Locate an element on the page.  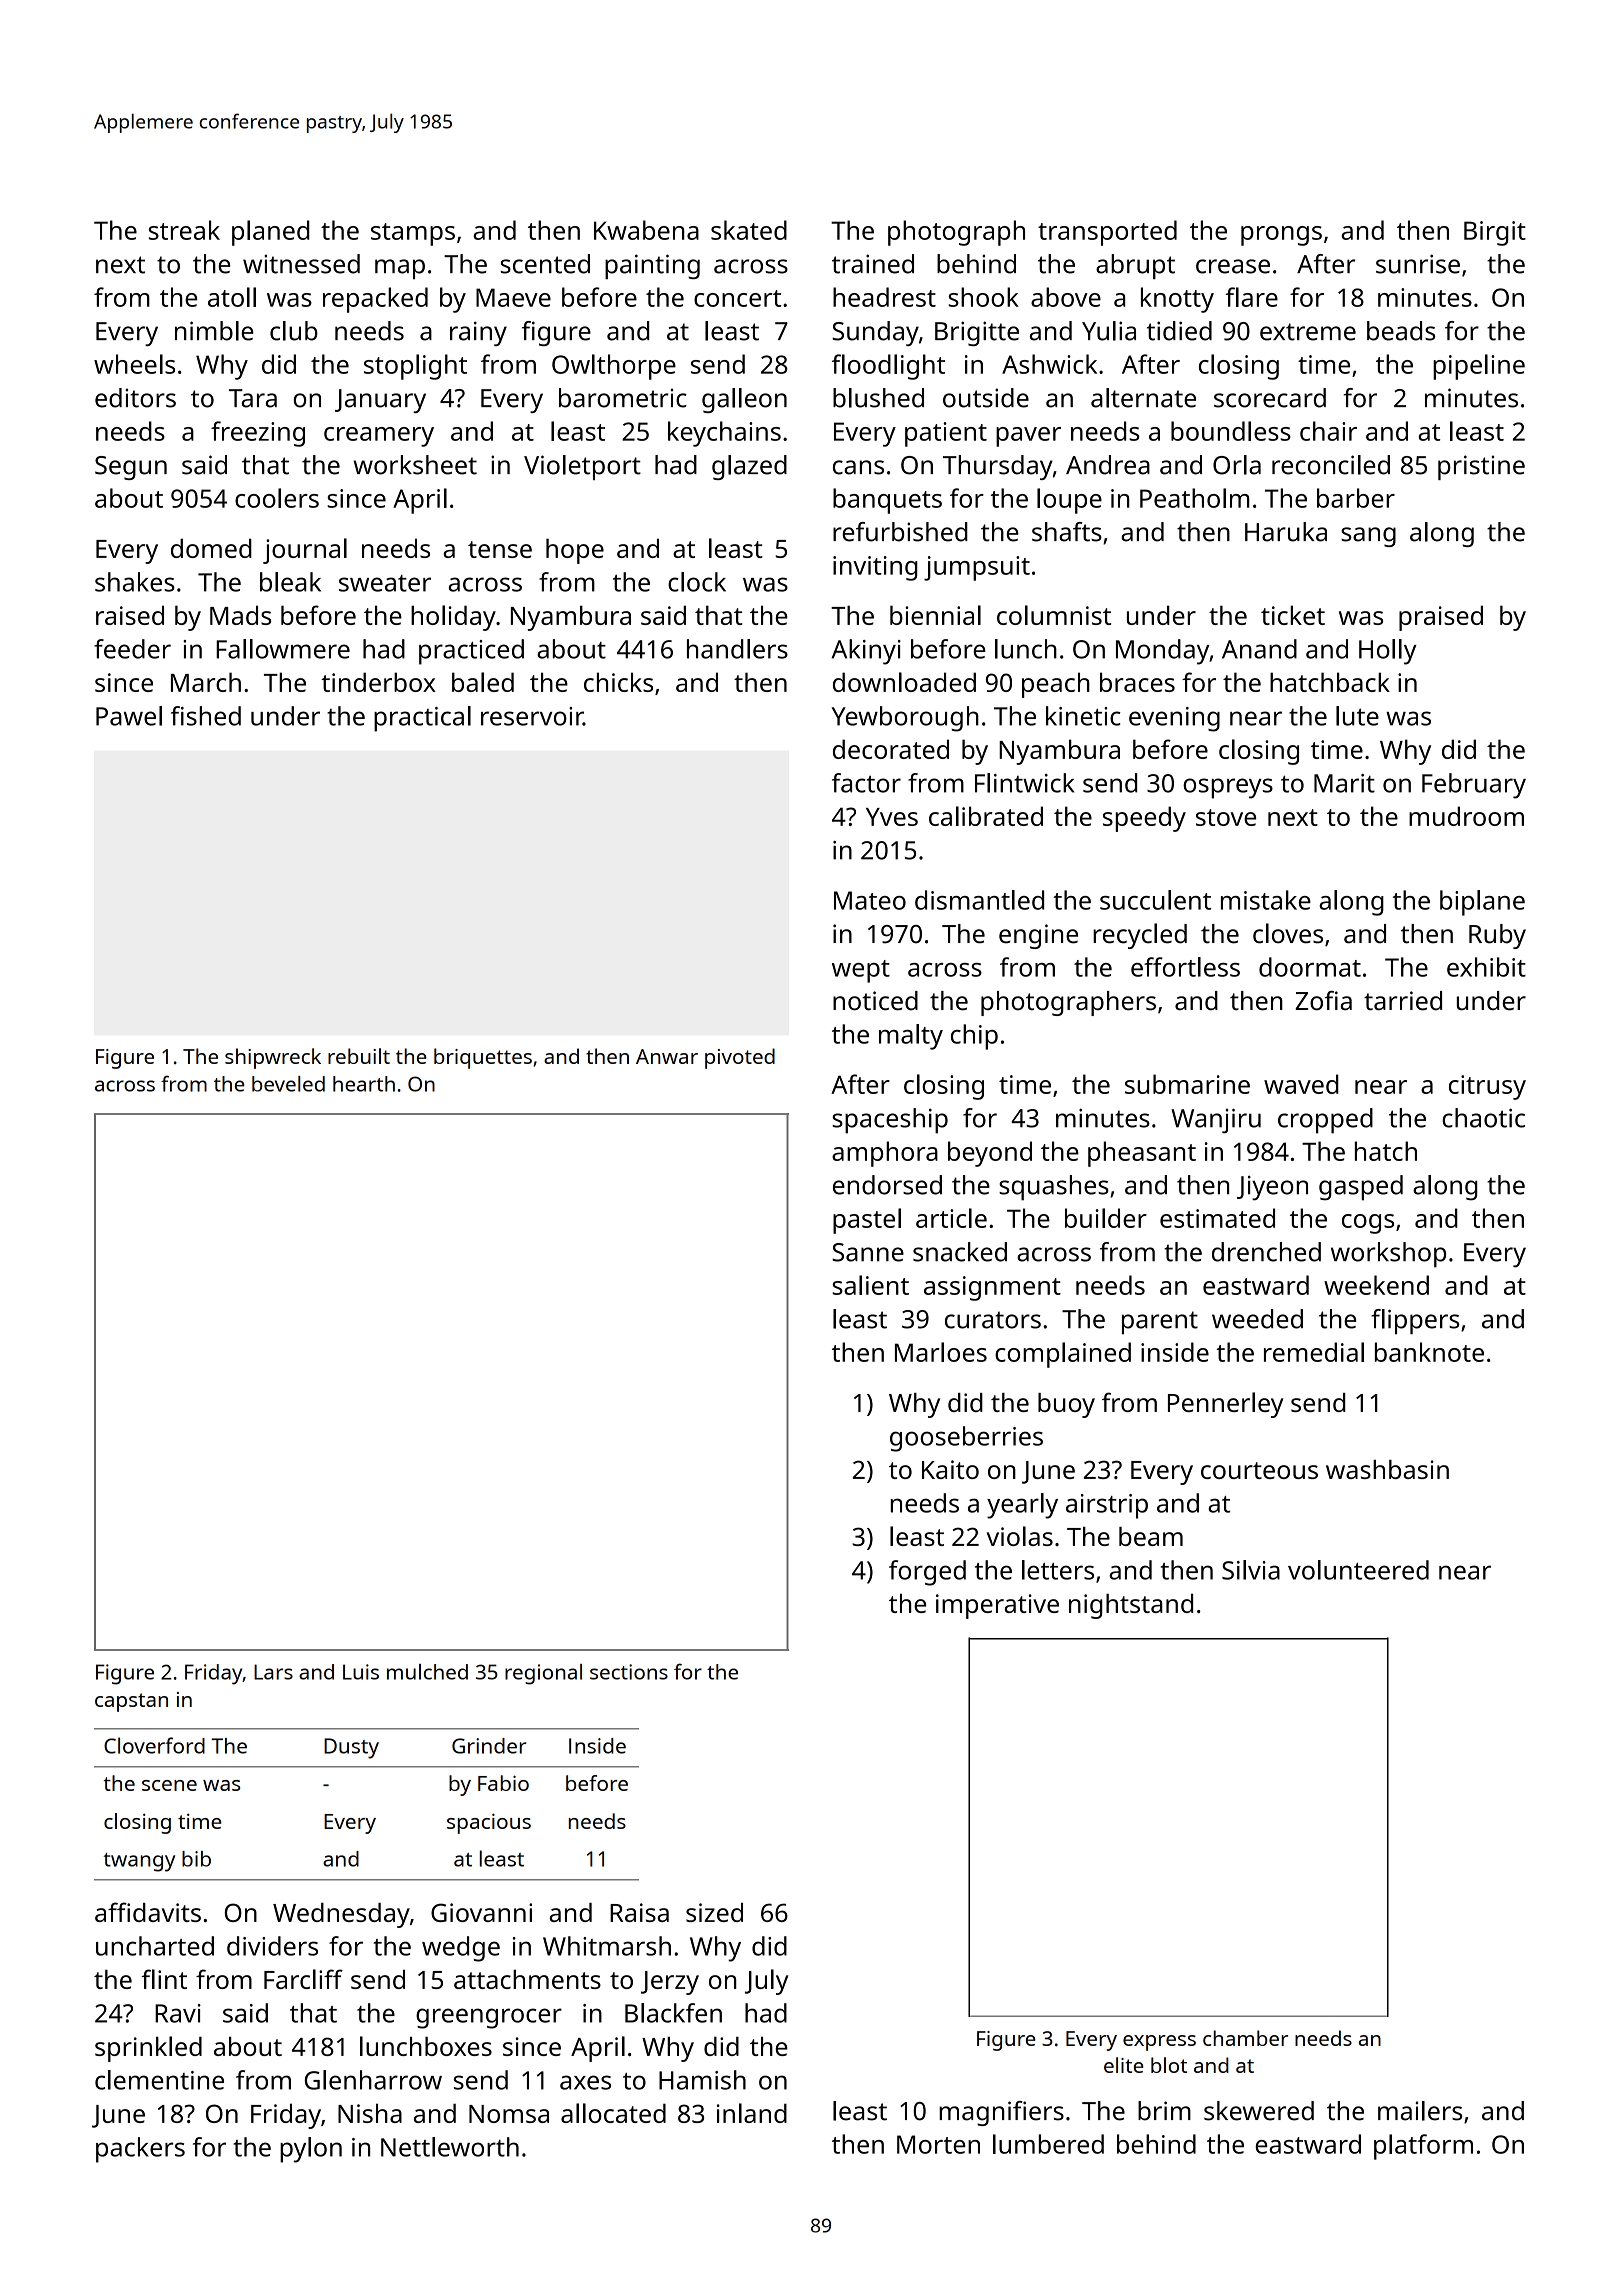
recycled is located at coordinates (1140, 936).
